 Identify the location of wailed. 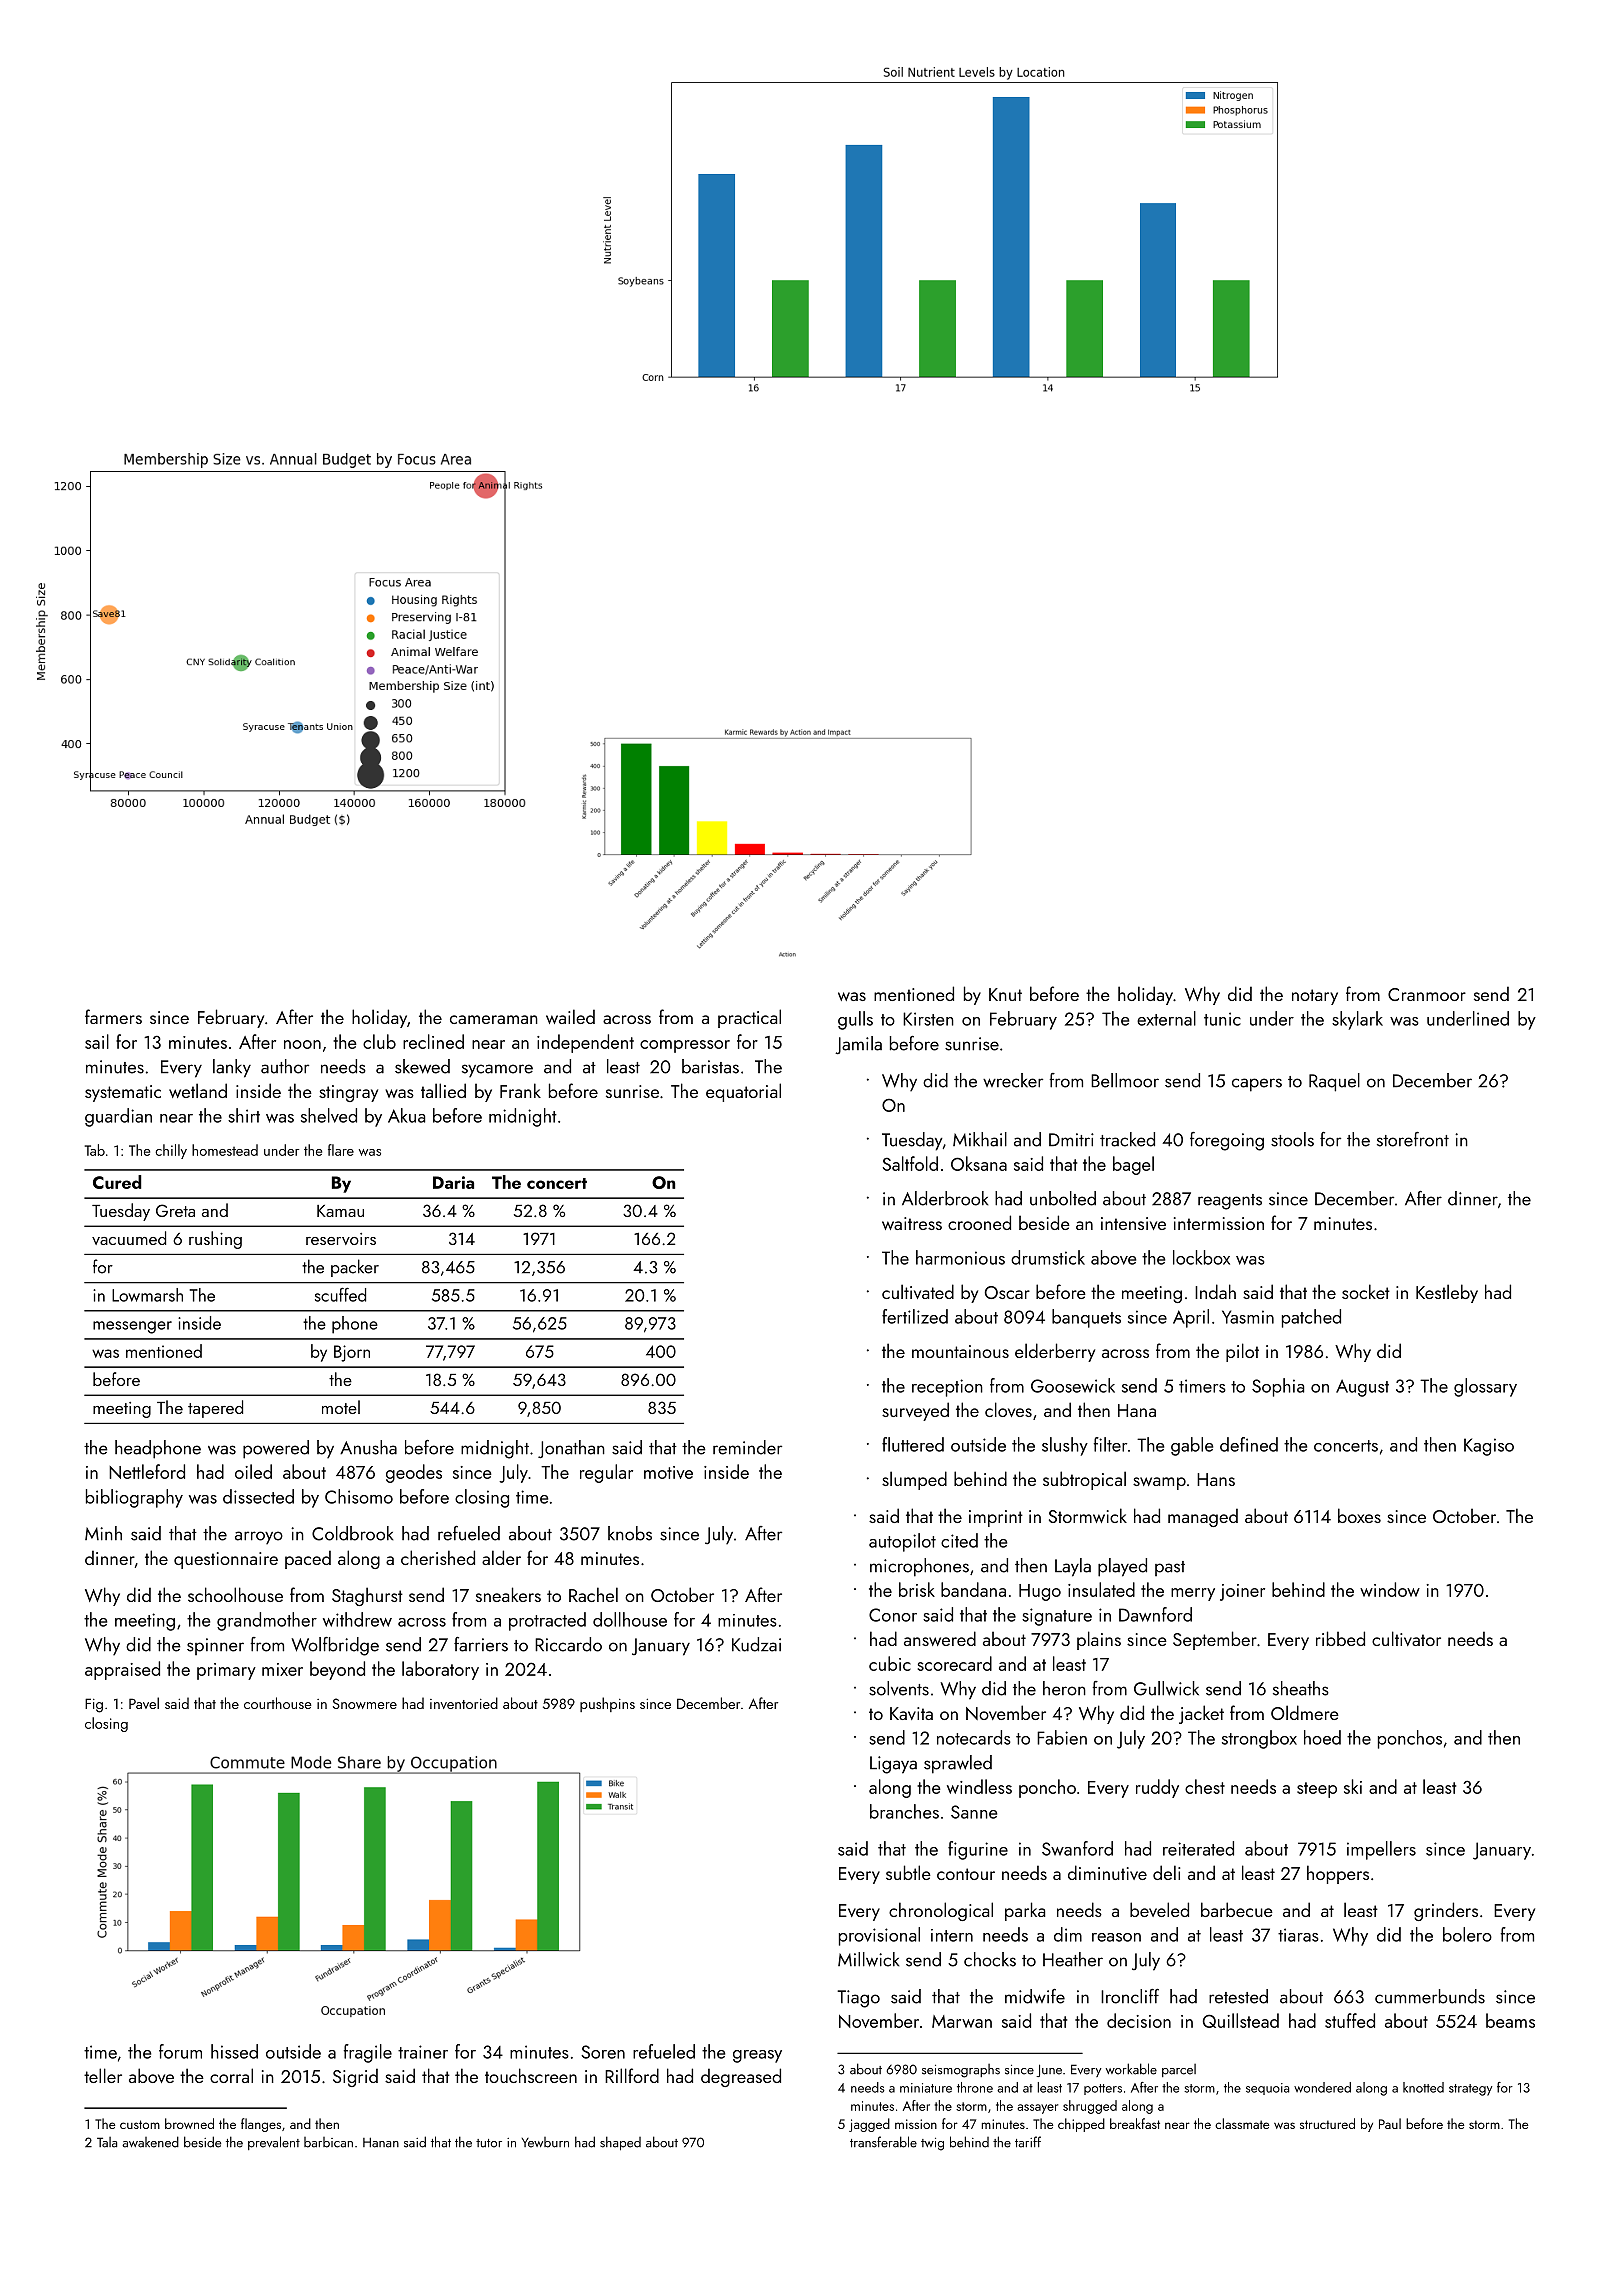
(570, 1016).
